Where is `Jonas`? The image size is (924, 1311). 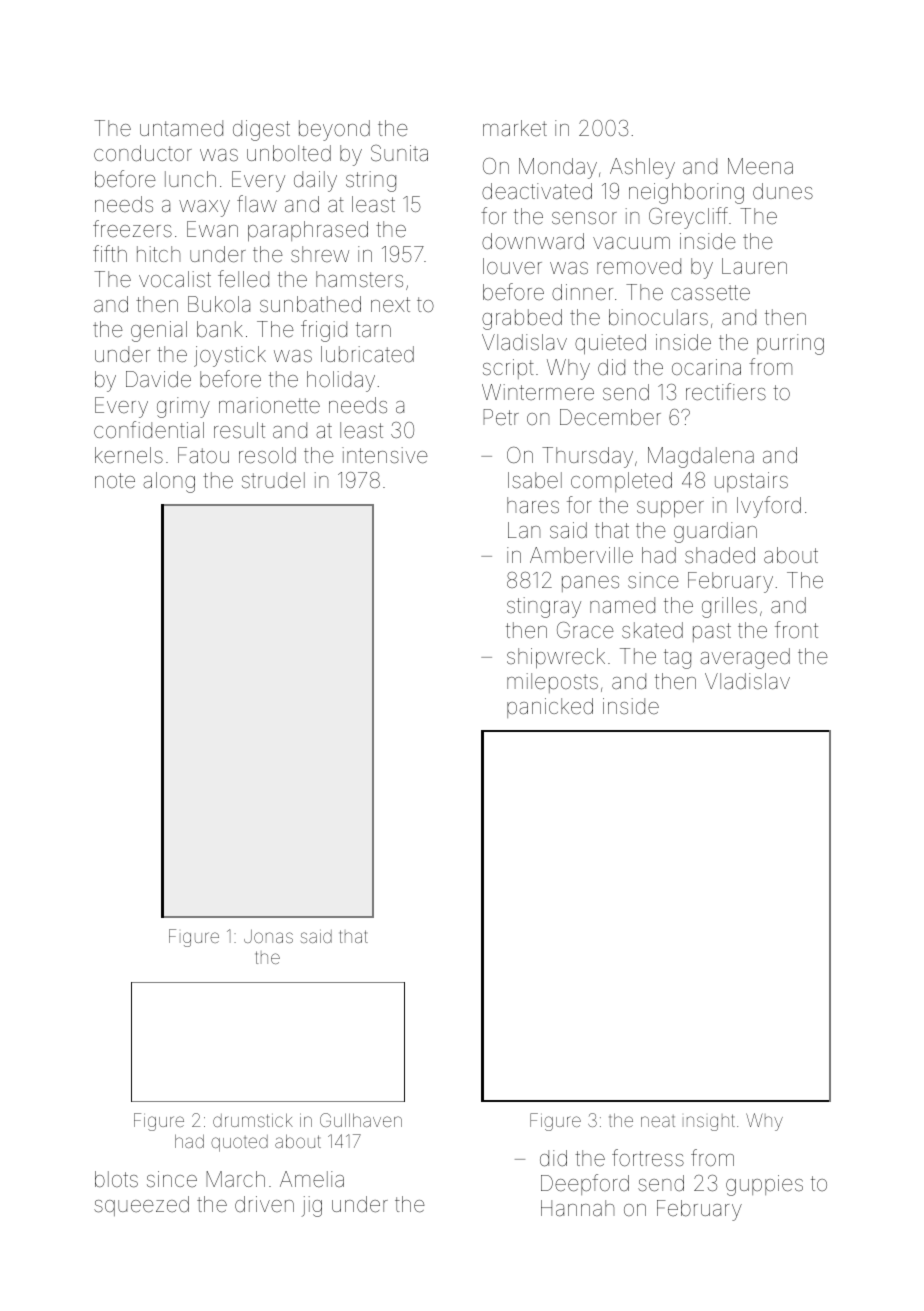
Jonas is located at coordinates (268, 936).
